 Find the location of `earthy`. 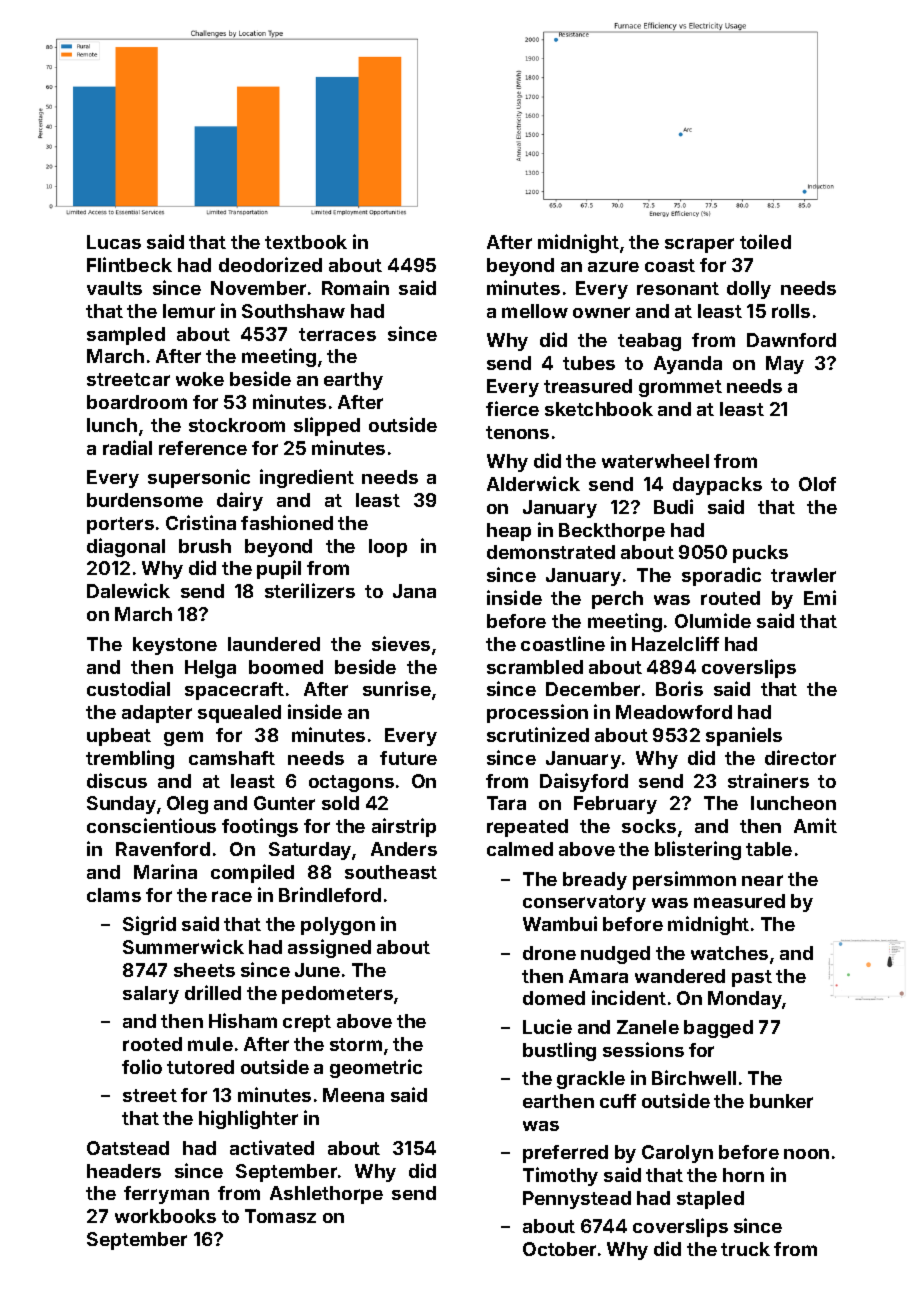

earthy is located at coordinates (353, 381).
